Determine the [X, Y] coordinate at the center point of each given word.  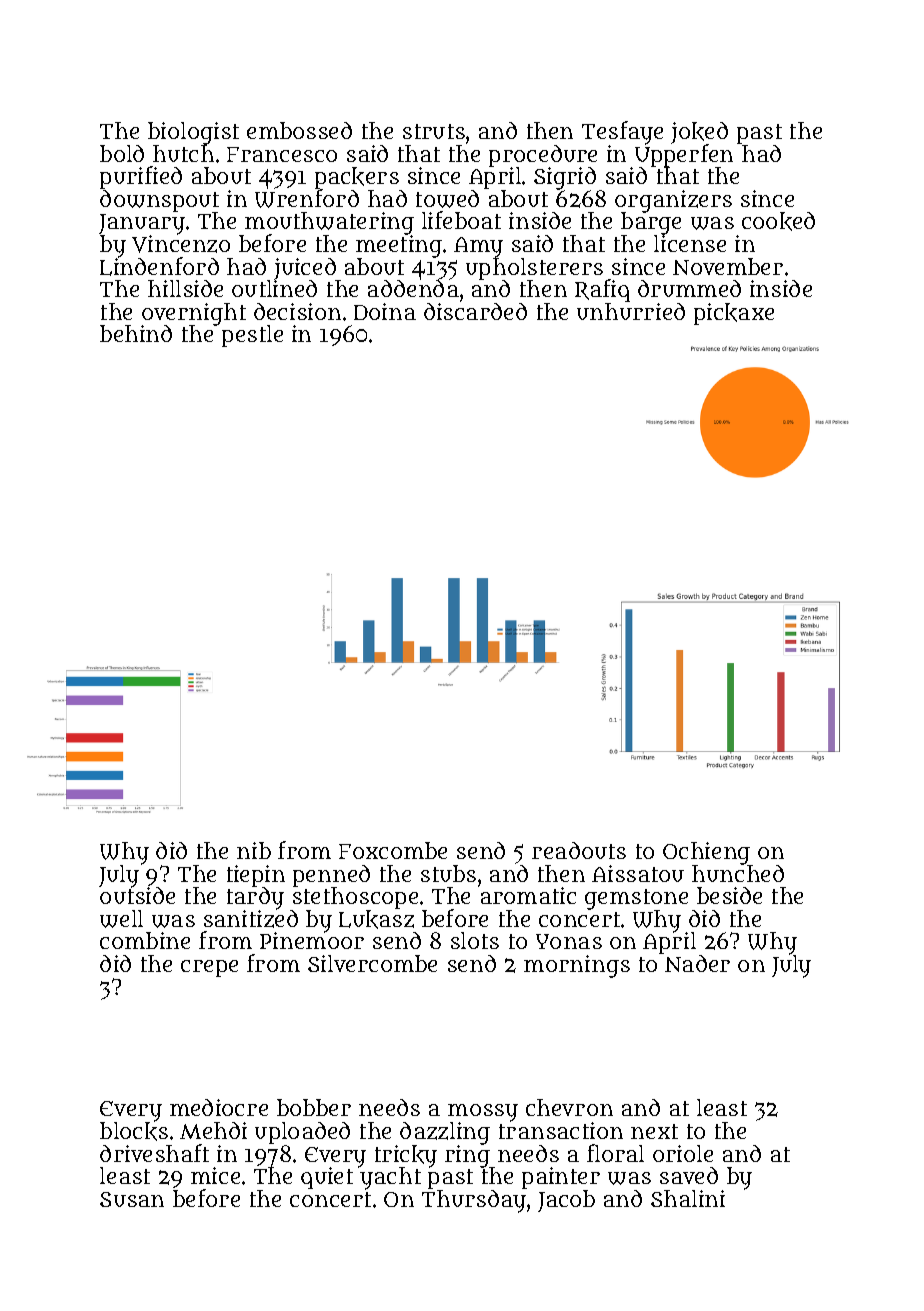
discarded [475, 311]
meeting [399, 246]
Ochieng [706, 853]
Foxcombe [393, 850]
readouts [579, 850]
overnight [194, 314]
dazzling [445, 1133]
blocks [134, 1132]
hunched [738, 873]
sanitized [251, 919]
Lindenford [159, 267]
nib [254, 850]
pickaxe [734, 314]
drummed [689, 288]
